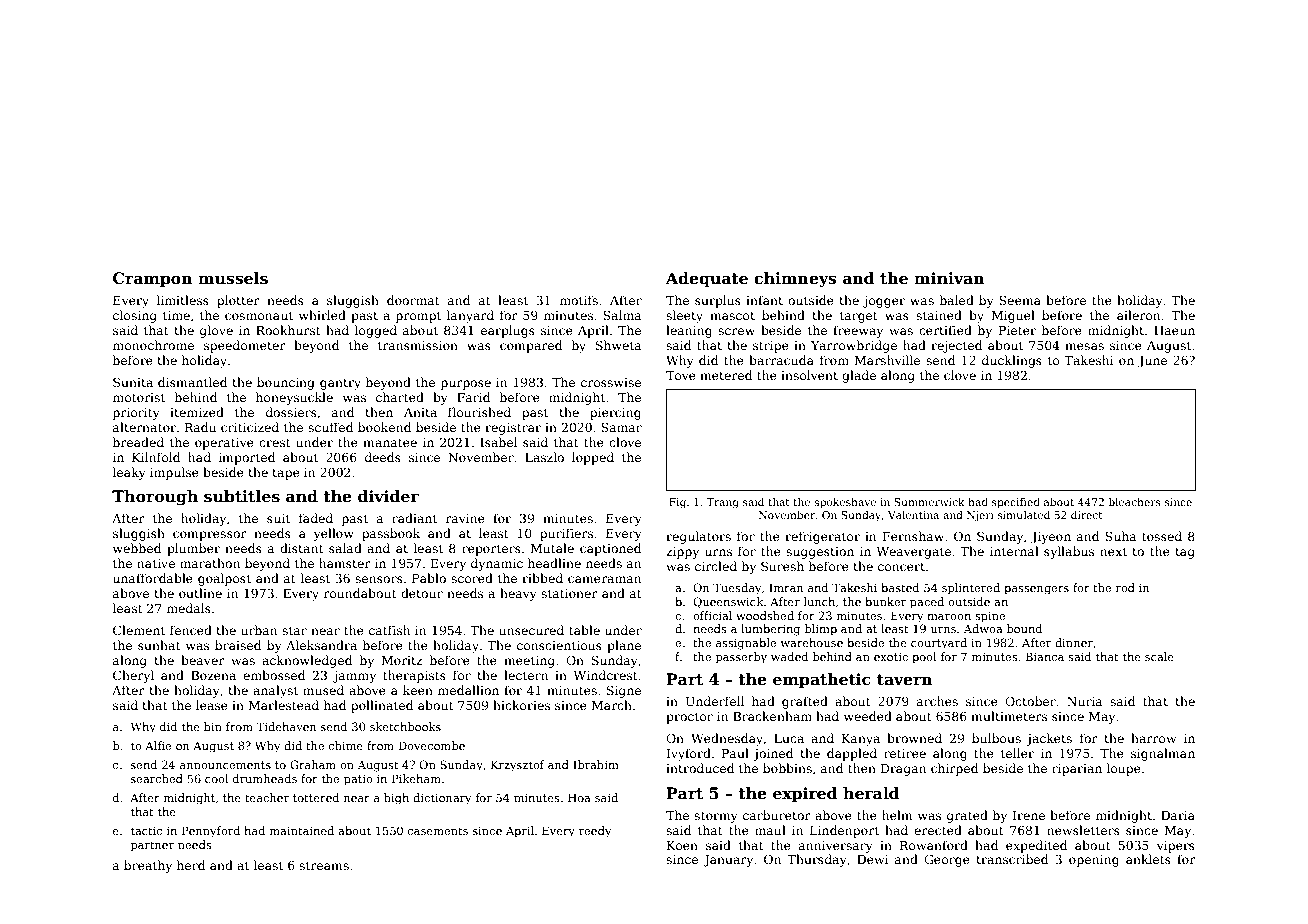  Describe the element at coordinates (513, 429) in the screenshot. I see `registrar` at that location.
